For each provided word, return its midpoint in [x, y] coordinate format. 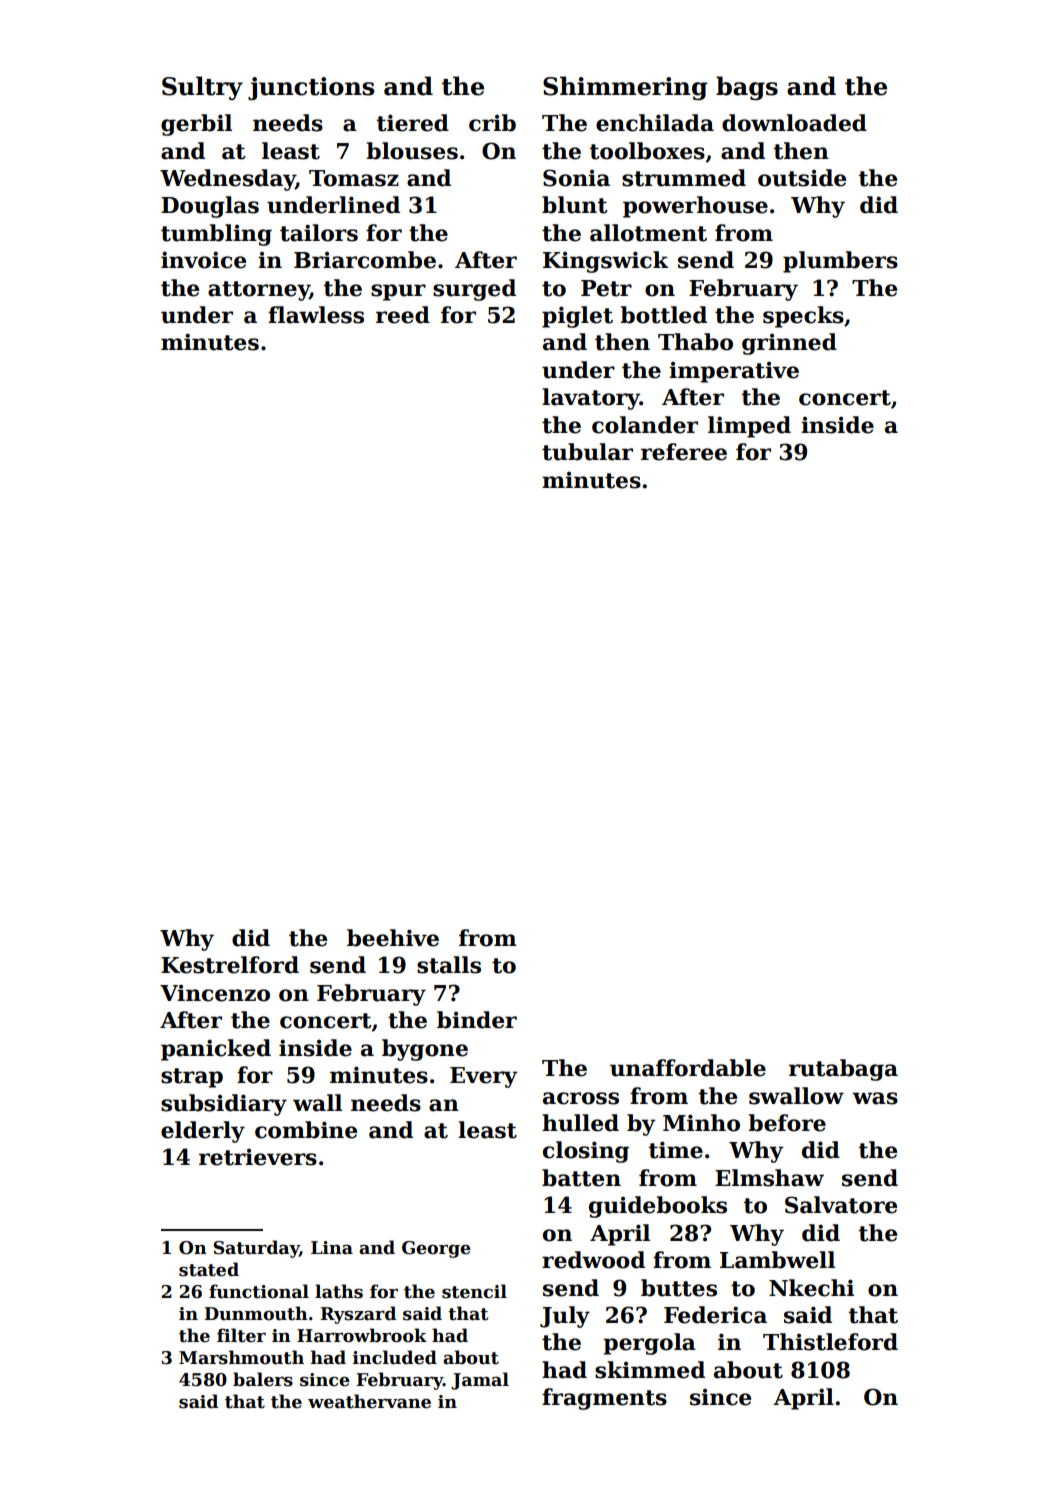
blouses [412, 151]
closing [586, 1152]
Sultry [202, 88]
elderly [203, 1132]
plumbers [840, 262]
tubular [587, 452]
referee [684, 452]
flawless [316, 315]
